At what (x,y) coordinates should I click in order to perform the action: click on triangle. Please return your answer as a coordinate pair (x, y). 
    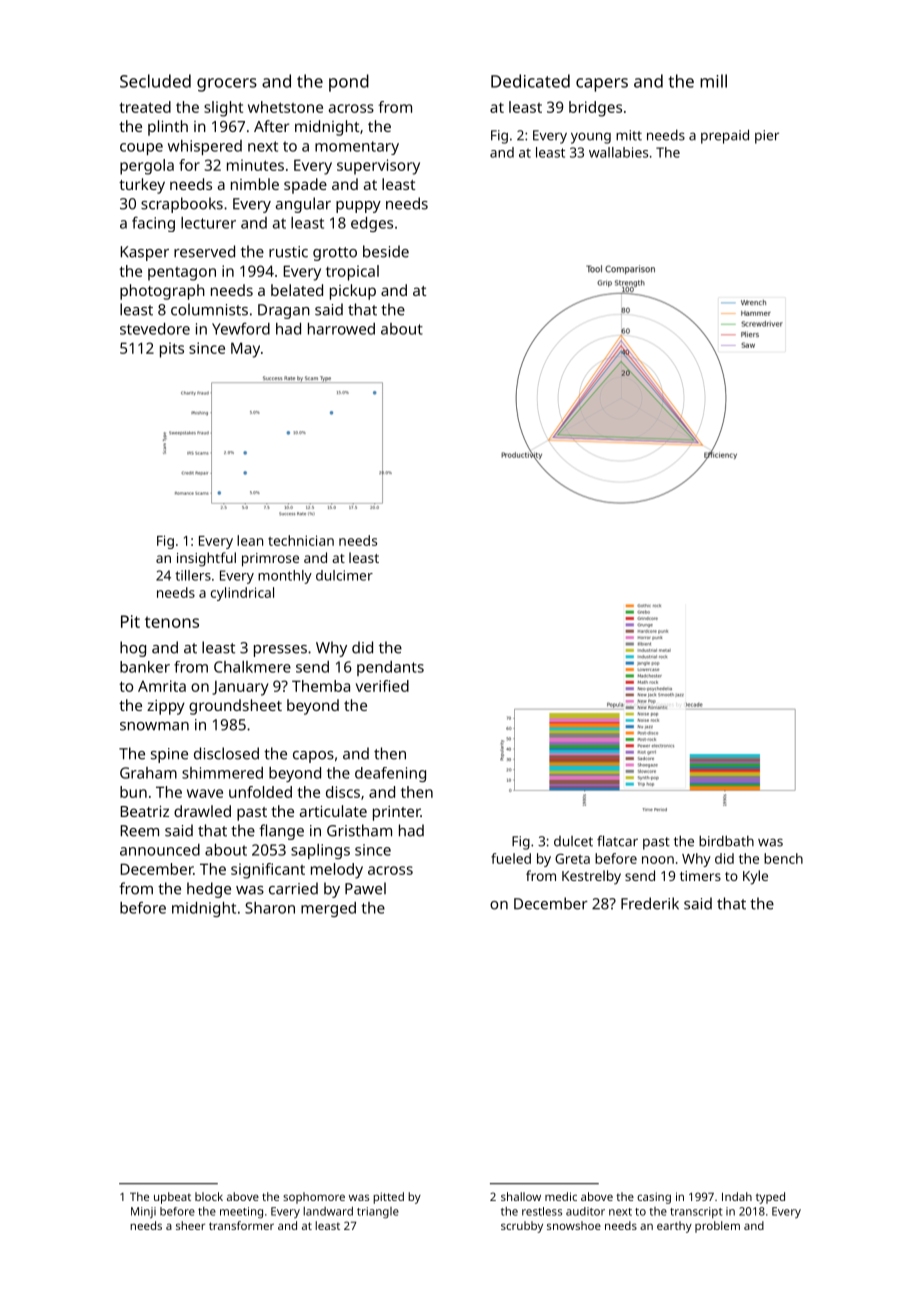
    Looking at the image, I should click on (378, 1213).
